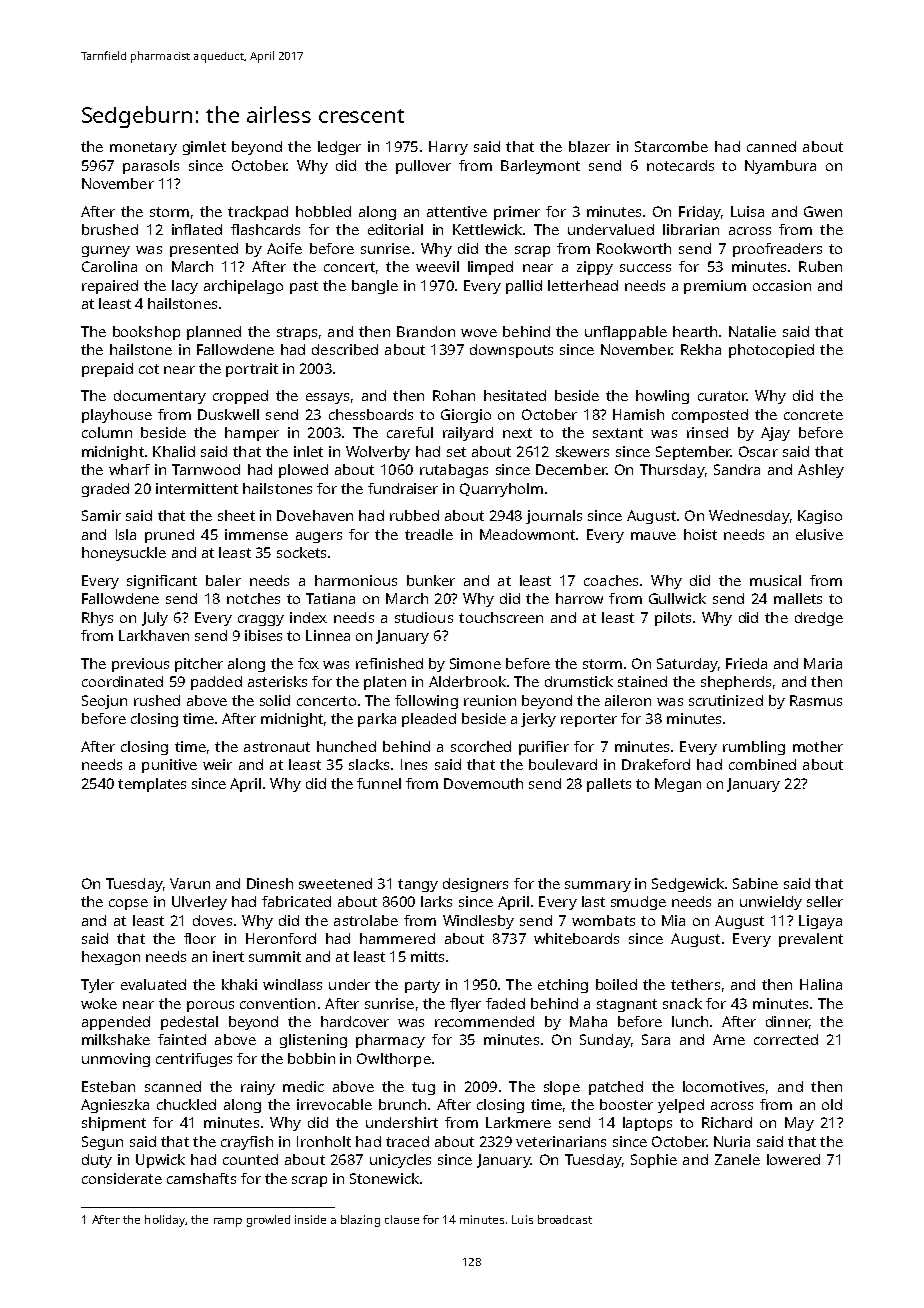 This screenshot has width=924, height=1308. Describe the element at coordinates (671, 146) in the screenshot. I see `Starcombe` at that location.
